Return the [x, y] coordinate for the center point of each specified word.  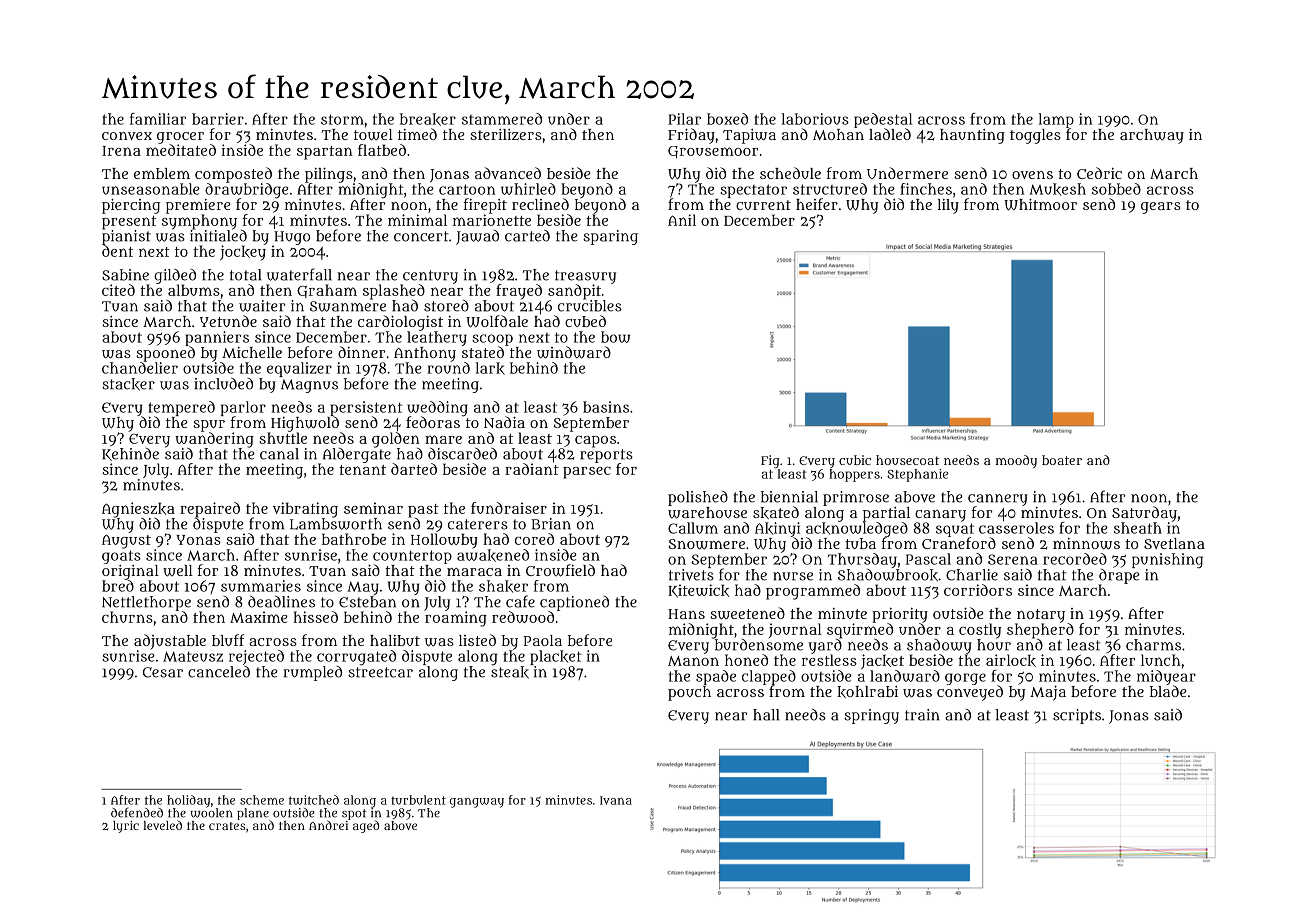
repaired [210, 510]
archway [1152, 136]
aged [366, 826]
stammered [502, 119]
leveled [162, 825]
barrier [218, 119]
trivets [691, 575]
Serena [1013, 559]
